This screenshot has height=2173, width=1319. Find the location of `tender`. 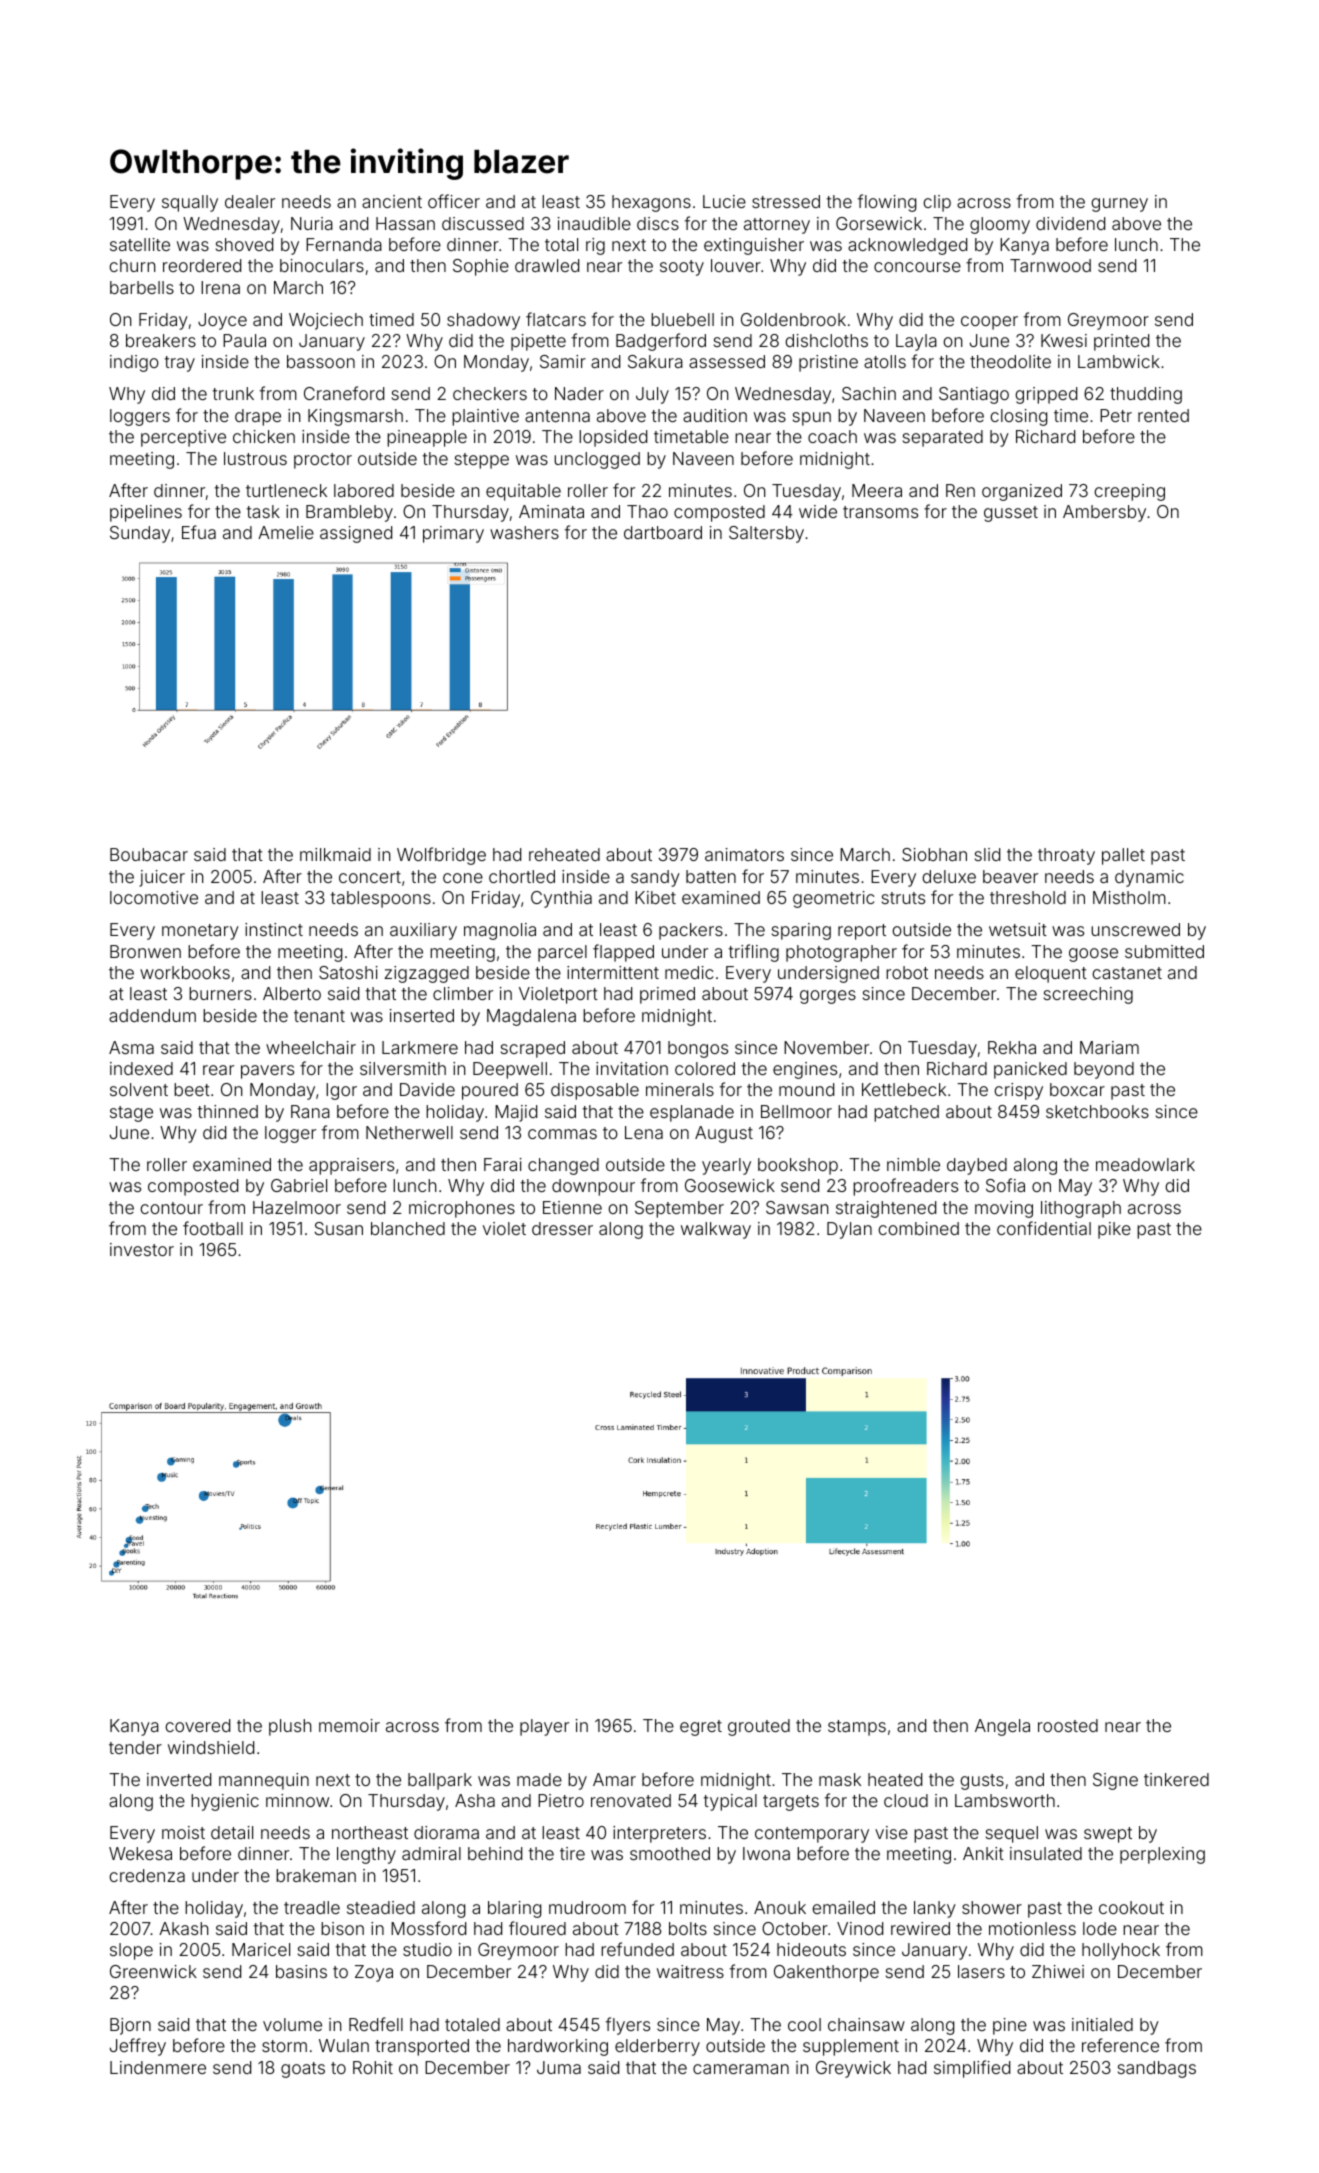

tender is located at coordinates (135, 1747).
